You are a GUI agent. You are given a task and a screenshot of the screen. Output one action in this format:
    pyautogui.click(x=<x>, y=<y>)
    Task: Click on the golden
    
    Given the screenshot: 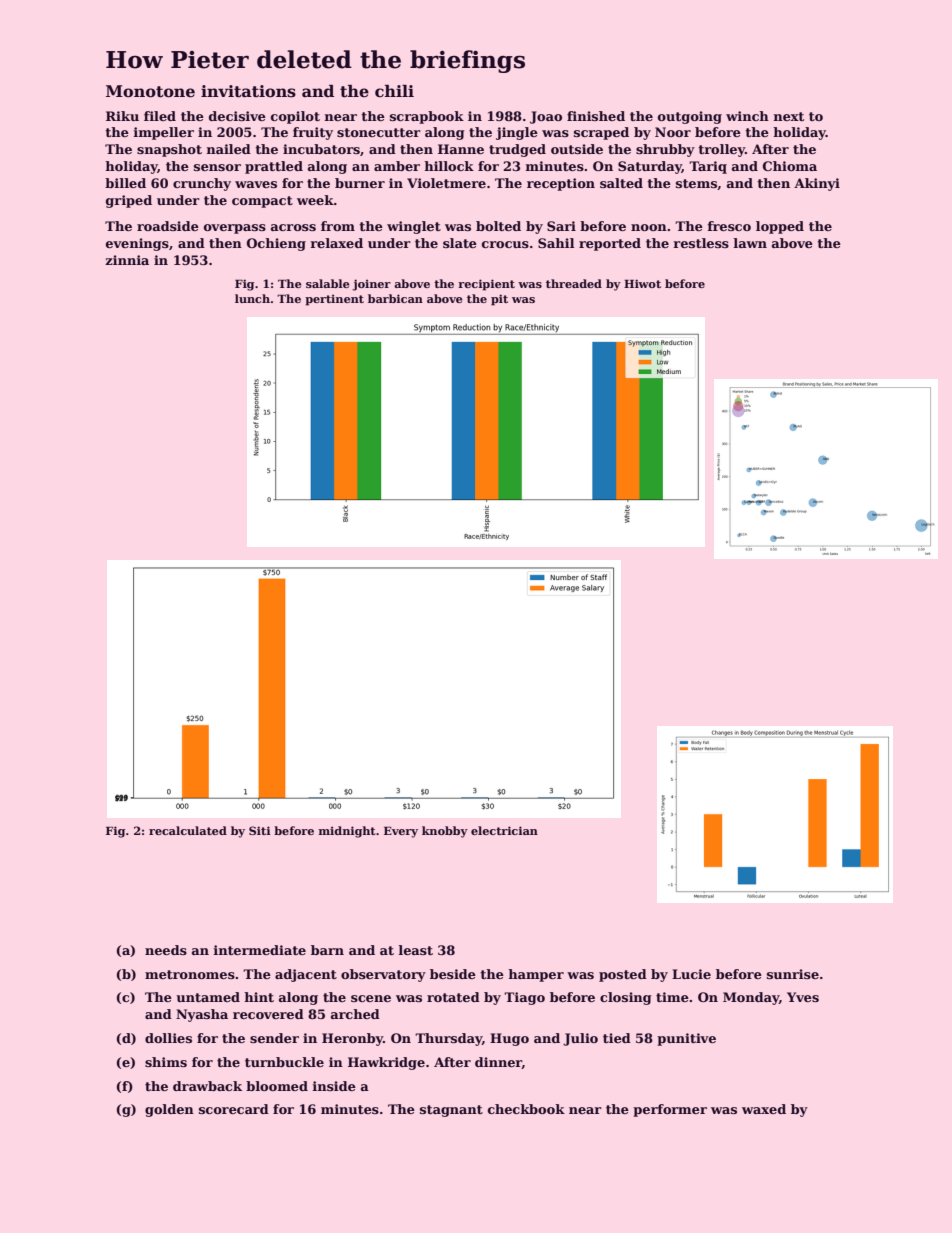 What is the action you would take?
    pyautogui.click(x=169, y=1110)
